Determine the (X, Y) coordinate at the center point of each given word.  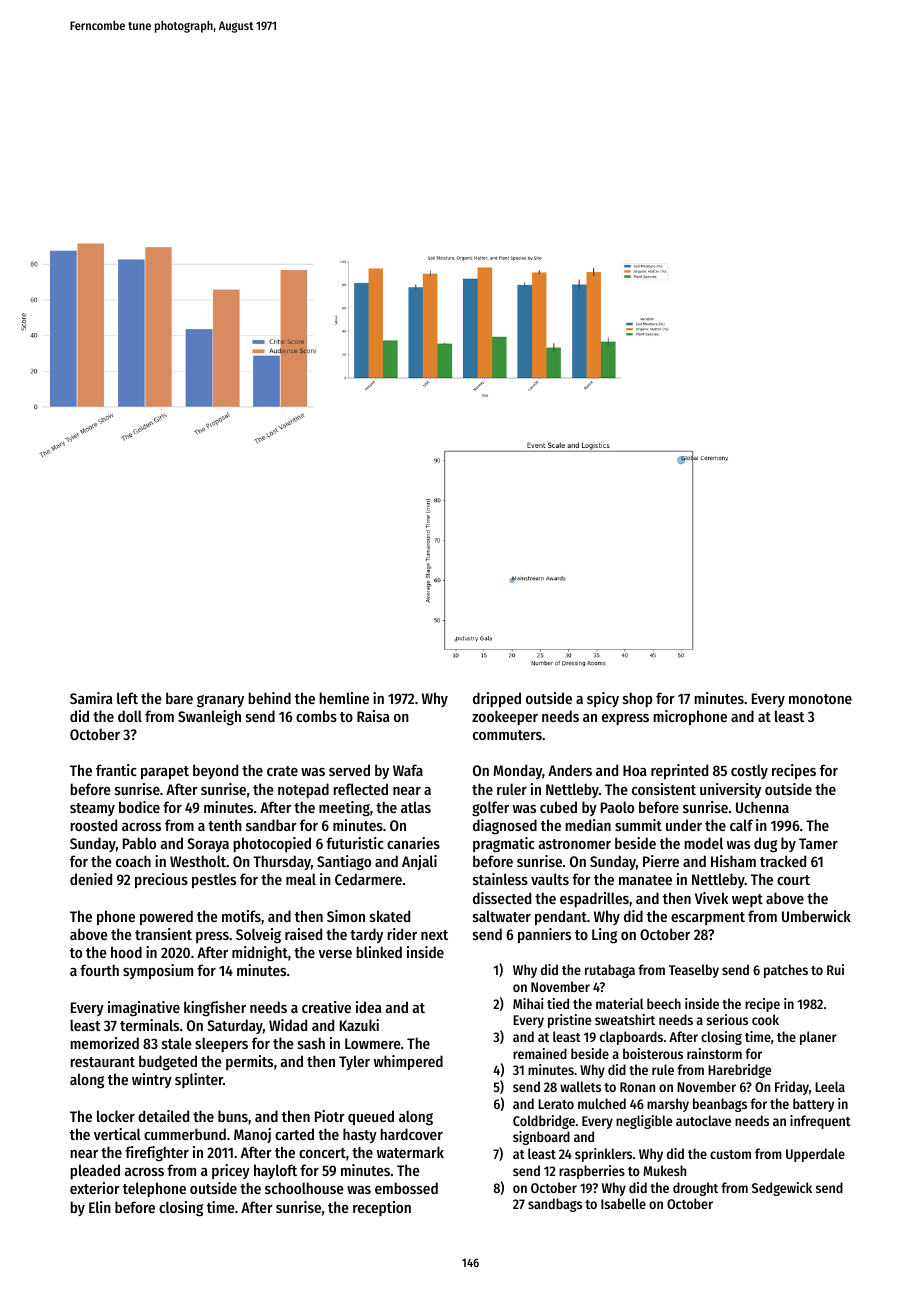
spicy (603, 699)
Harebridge (739, 1071)
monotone (820, 699)
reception (382, 1208)
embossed (406, 1188)
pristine (569, 1021)
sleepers (221, 1044)
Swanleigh (209, 718)
